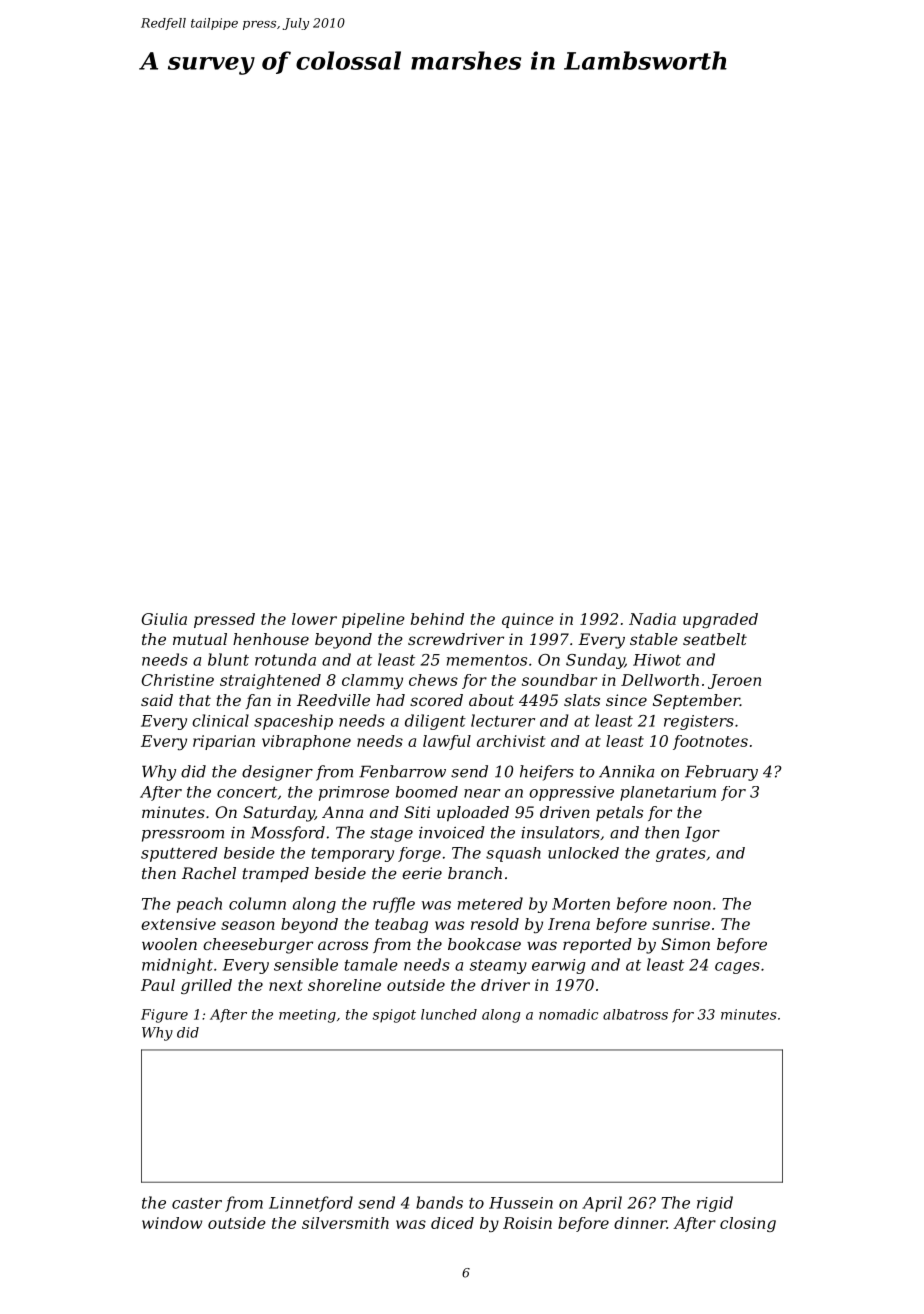  What do you see at coordinates (595, 661) in the document?
I see `Sunday` at bounding box center [595, 661].
